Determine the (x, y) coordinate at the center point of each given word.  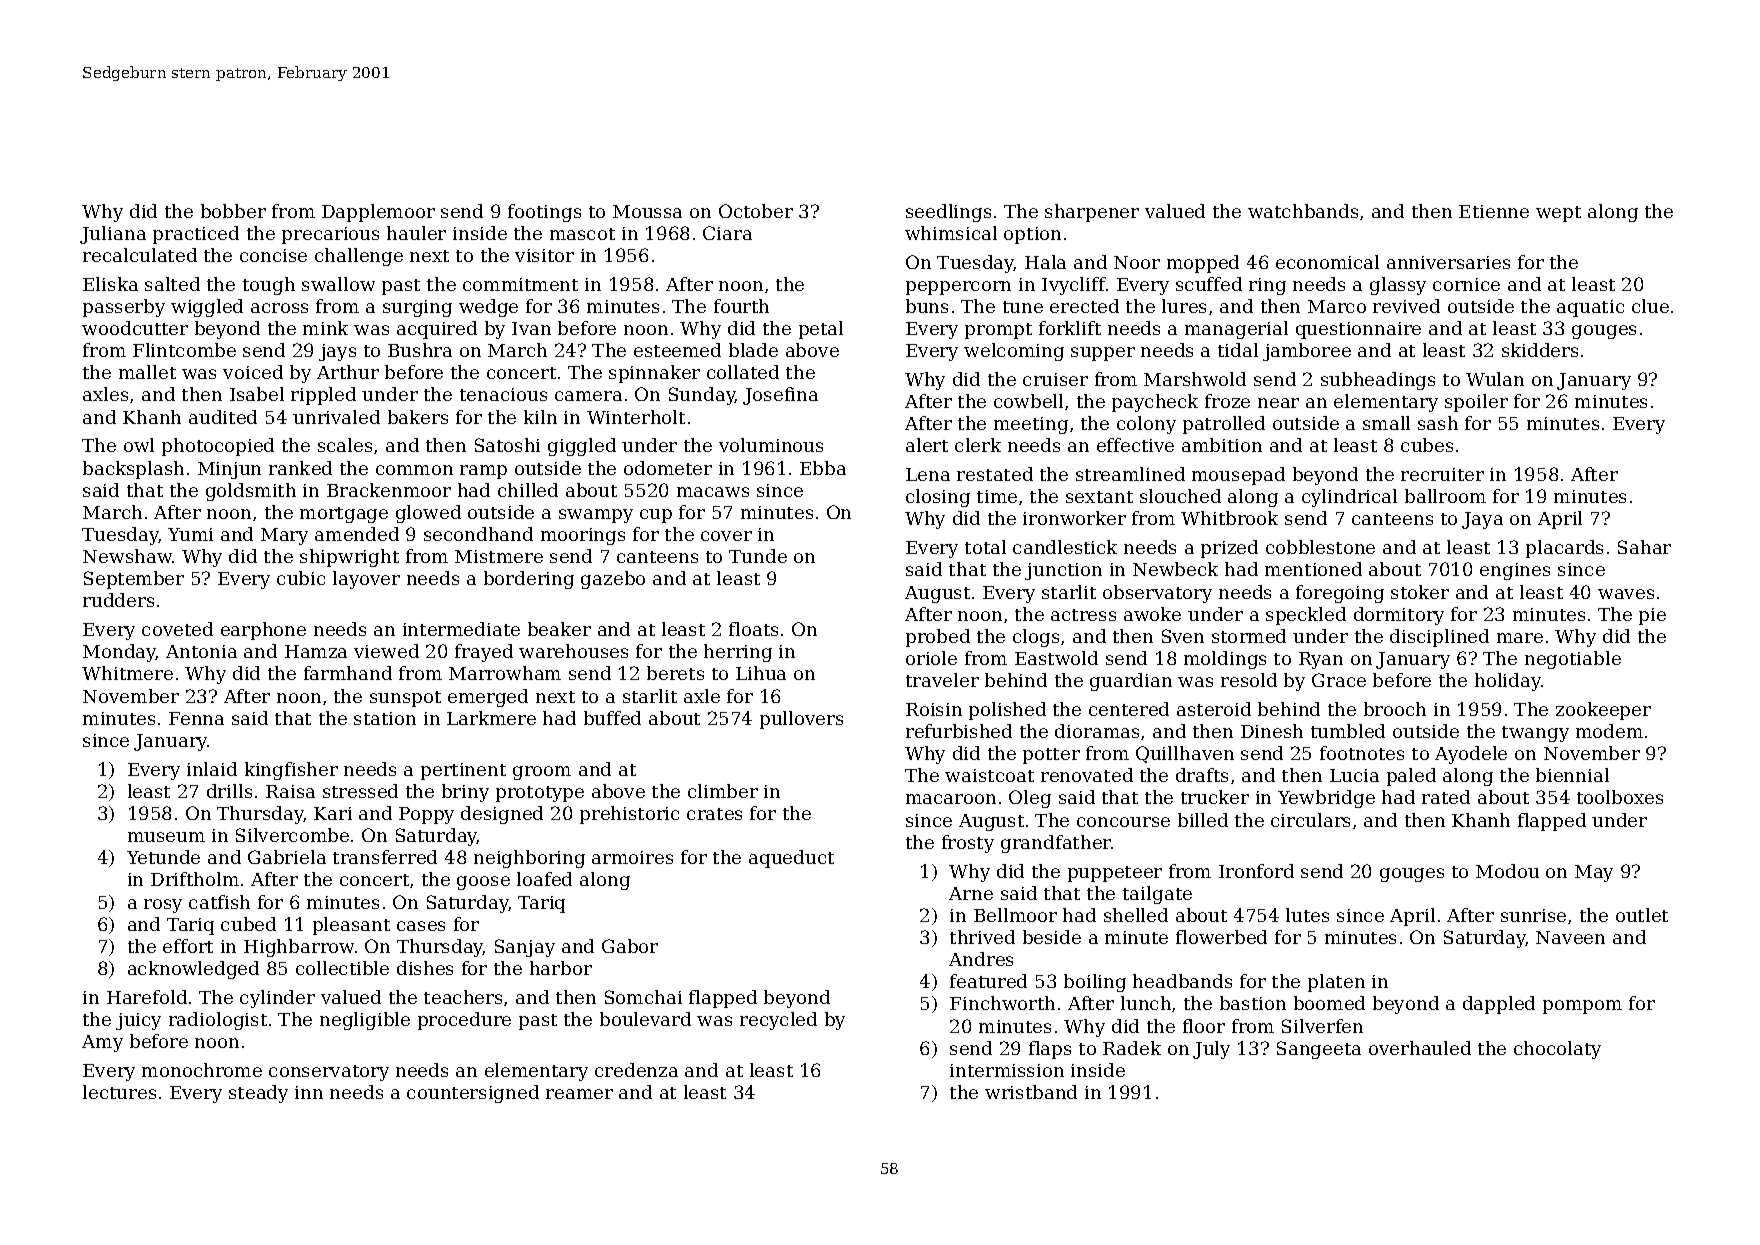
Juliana (113, 235)
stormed (1249, 636)
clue (1650, 306)
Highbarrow (299, 948)
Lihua (761, 673)
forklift (1070, 328)
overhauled (1420, 1048)
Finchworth (1002, 1003)
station (385, 718)
